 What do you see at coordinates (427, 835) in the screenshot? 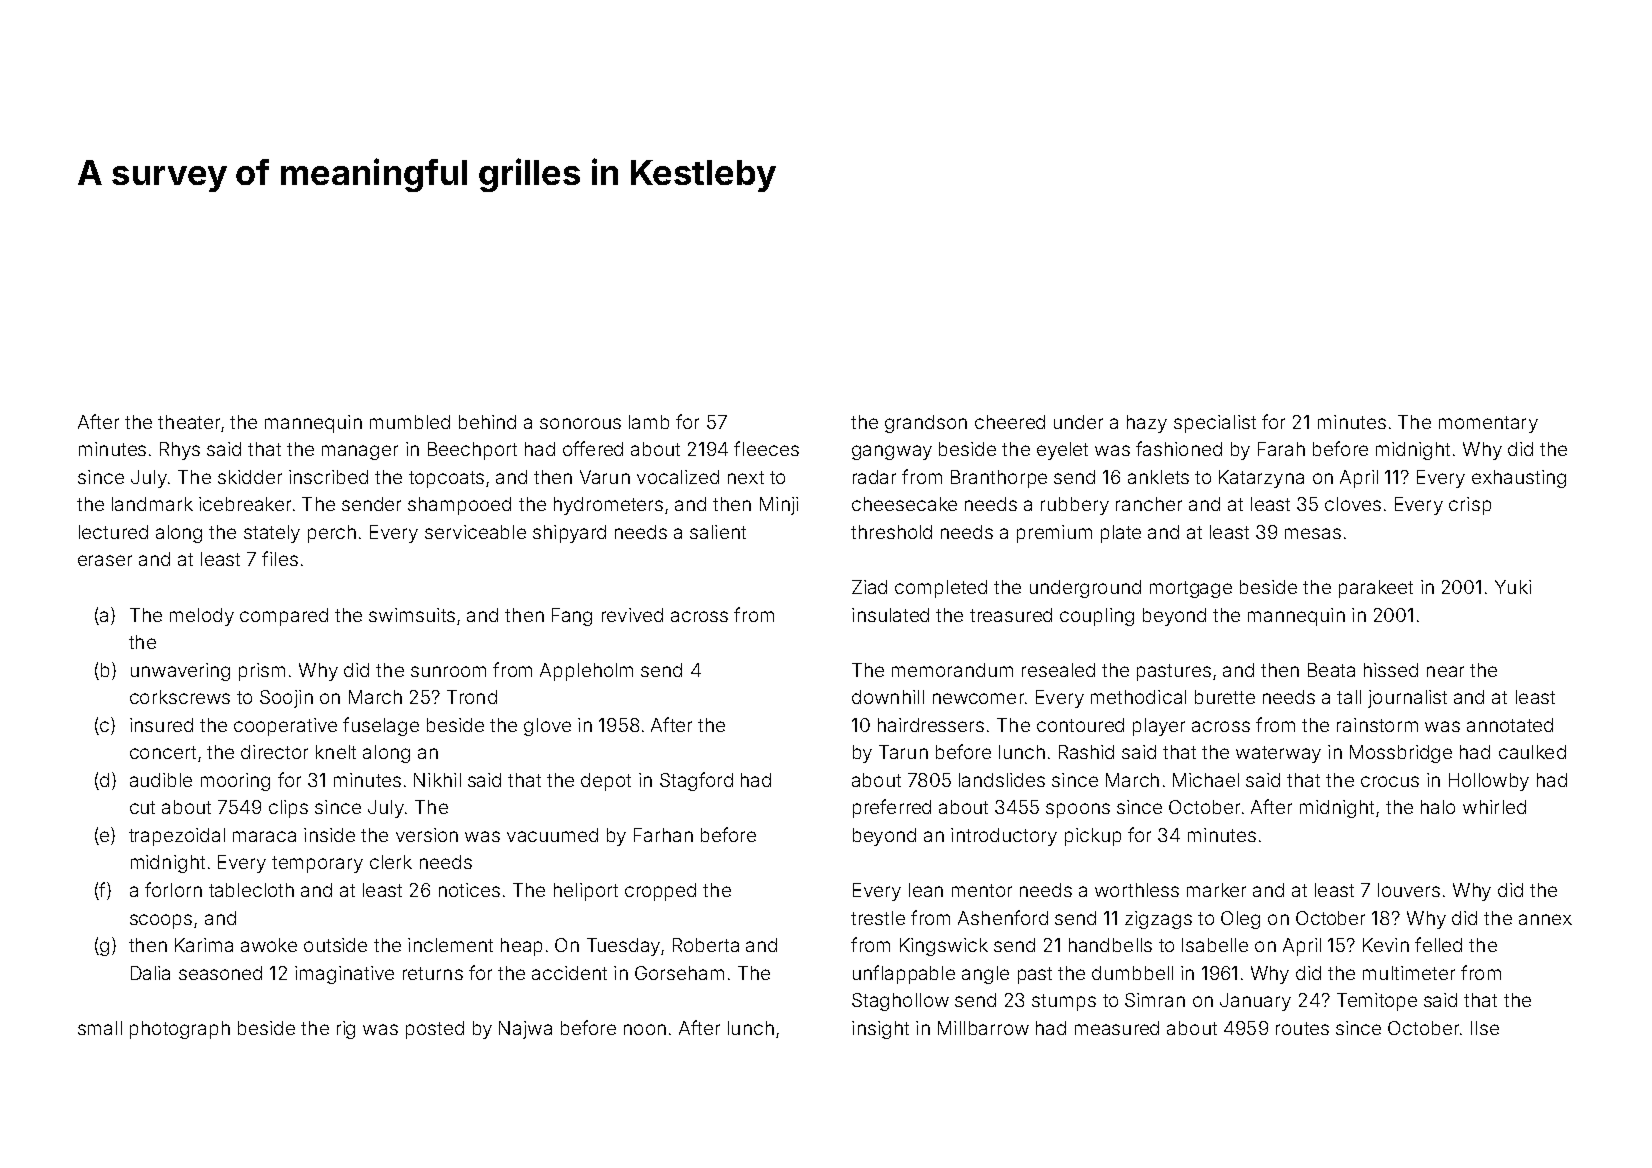
I see `version` at bounding box center [427, 835].
